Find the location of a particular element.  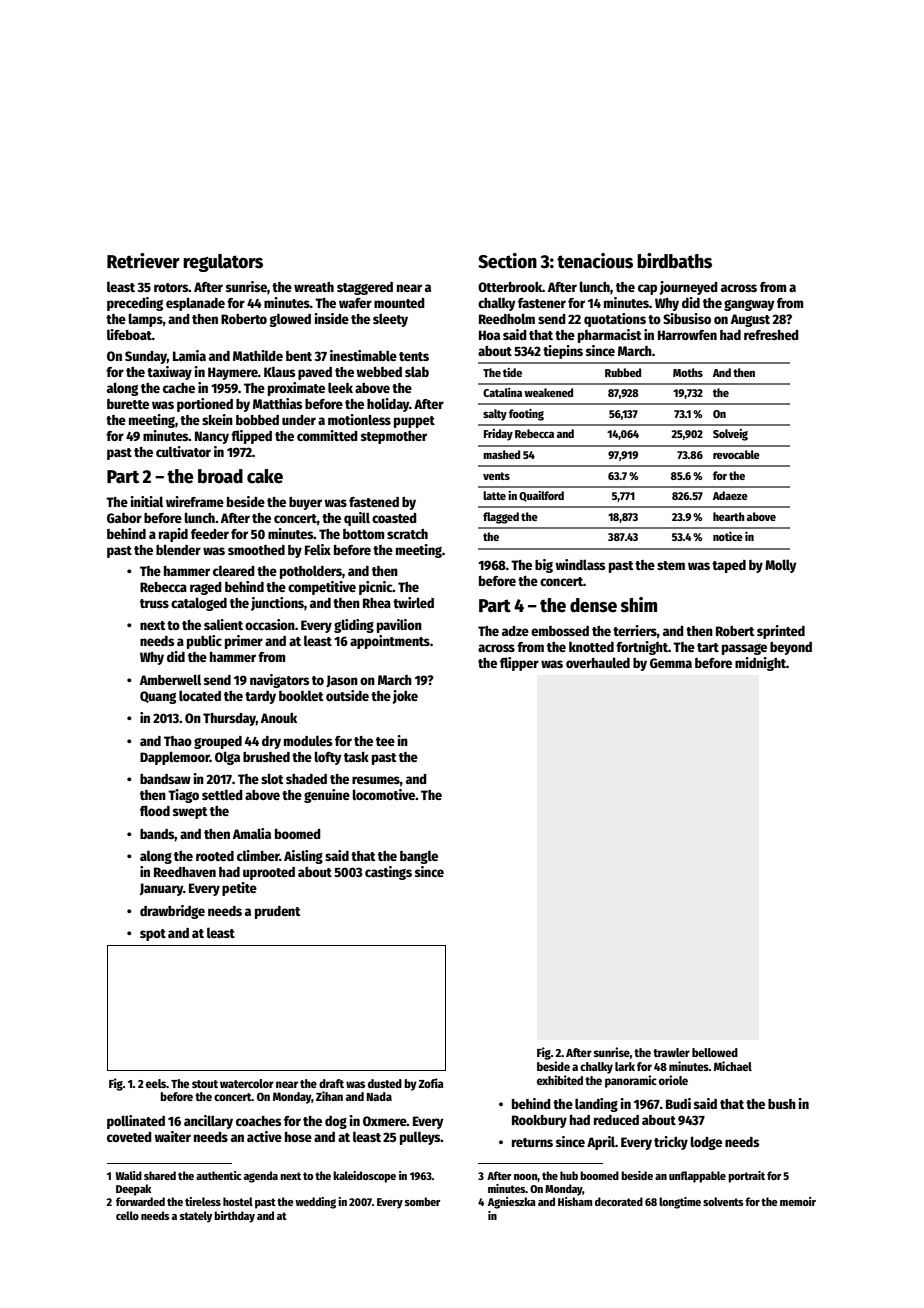

glowed is located at coordinates (290, 320).
